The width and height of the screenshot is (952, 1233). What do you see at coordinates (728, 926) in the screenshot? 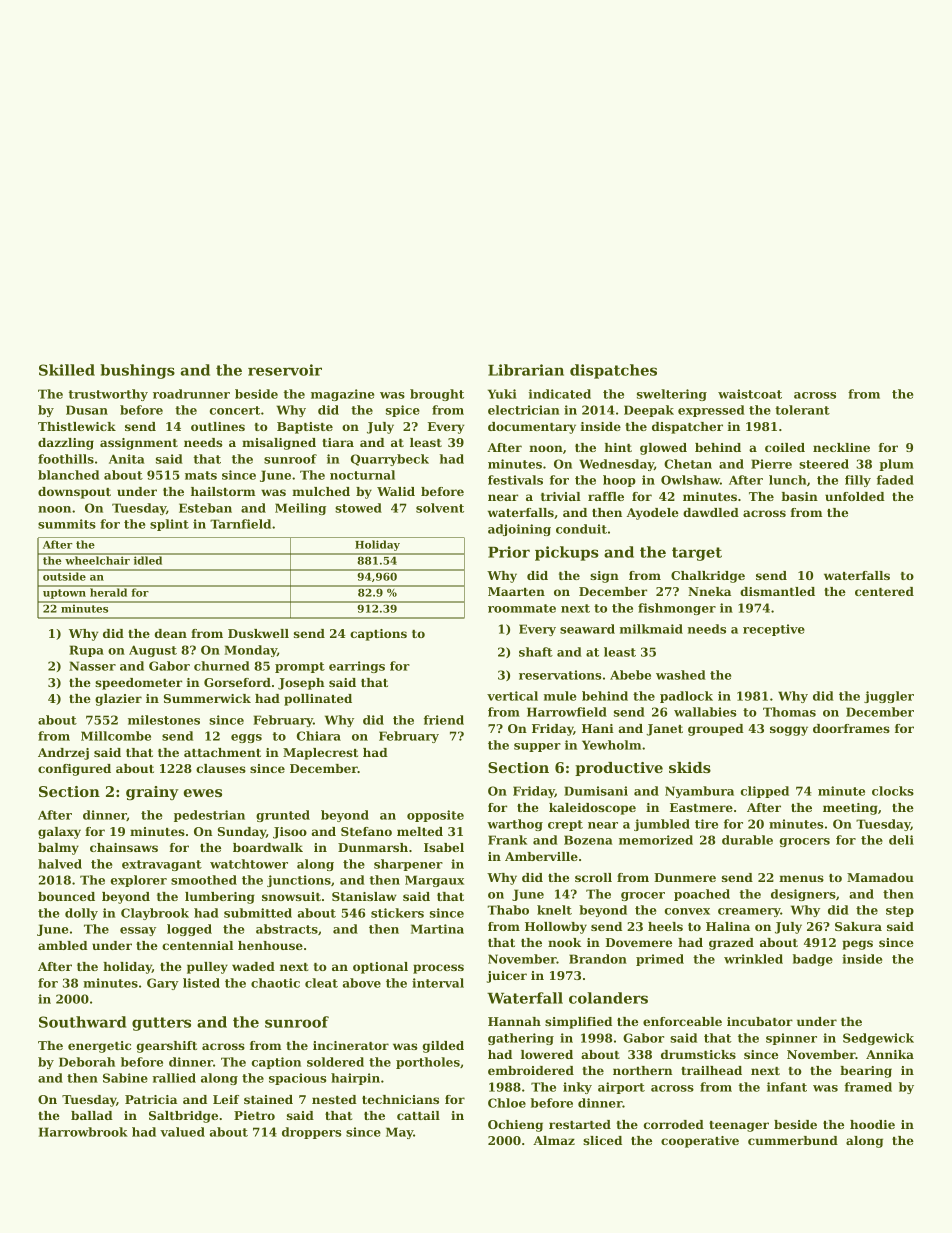
I see `Halina` at bounding box center [728, 926].
